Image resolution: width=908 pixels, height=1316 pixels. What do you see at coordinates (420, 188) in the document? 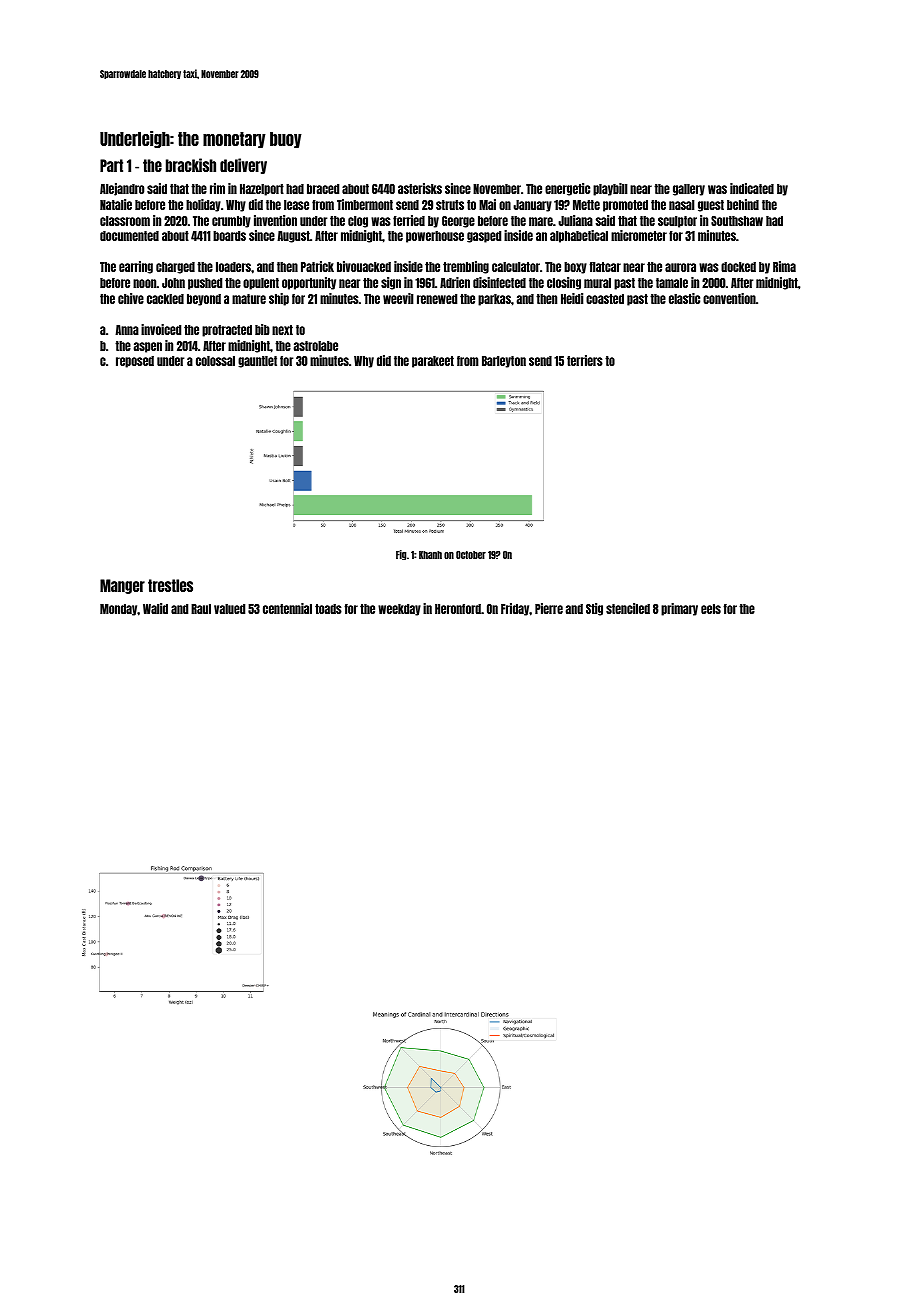
I see `asterisks` at bounding box center [420, 188].
